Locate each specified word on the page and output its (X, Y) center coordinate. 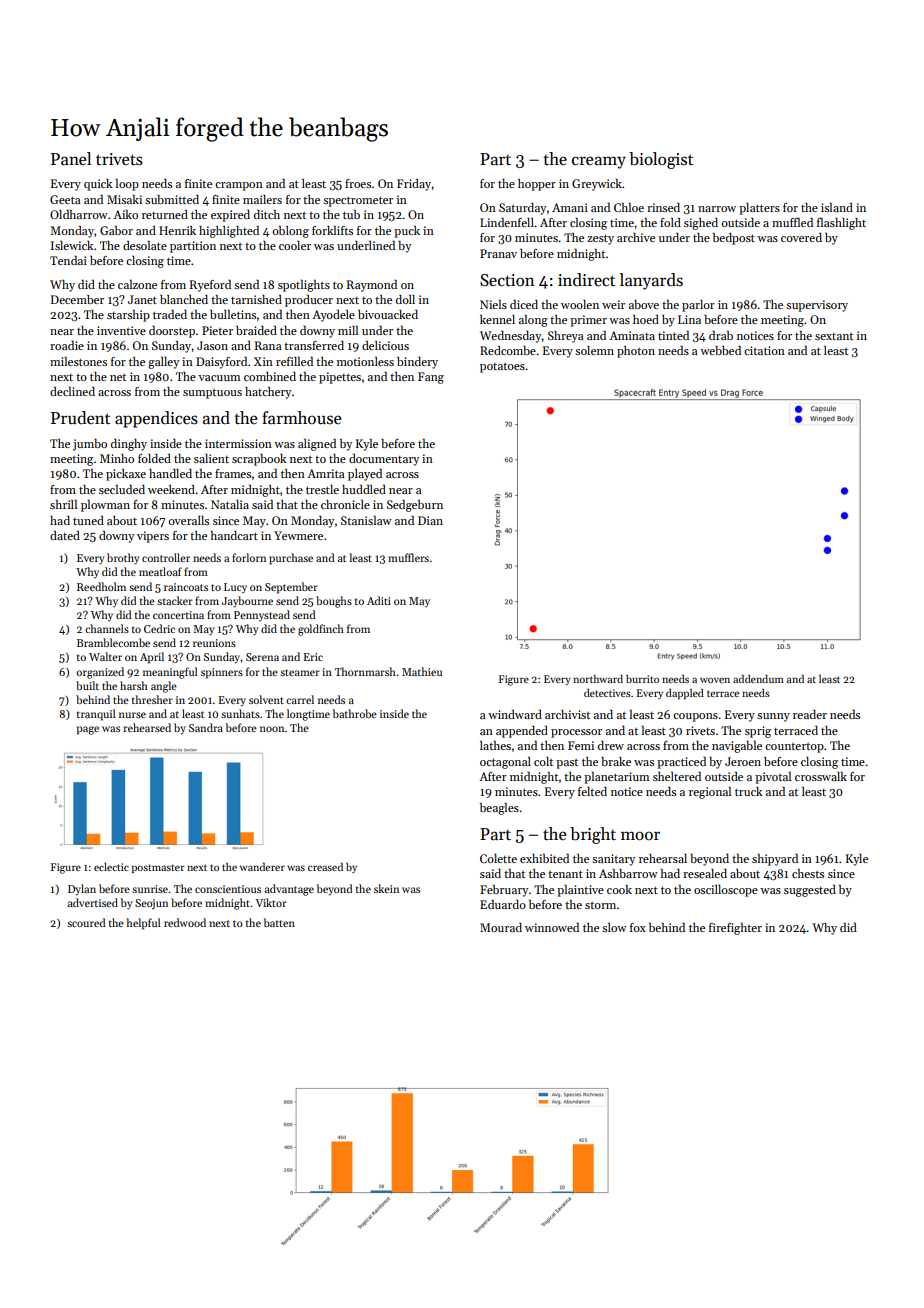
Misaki (124, 199)
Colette (498, 858)
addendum (758, 679)
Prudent (80, 418)
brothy (123, 559)
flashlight (841, 224)
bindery (417, 363)
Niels (493, 304)
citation (764, 350)
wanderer (262, 867)
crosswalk (821, 776)
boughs (334, 602)
